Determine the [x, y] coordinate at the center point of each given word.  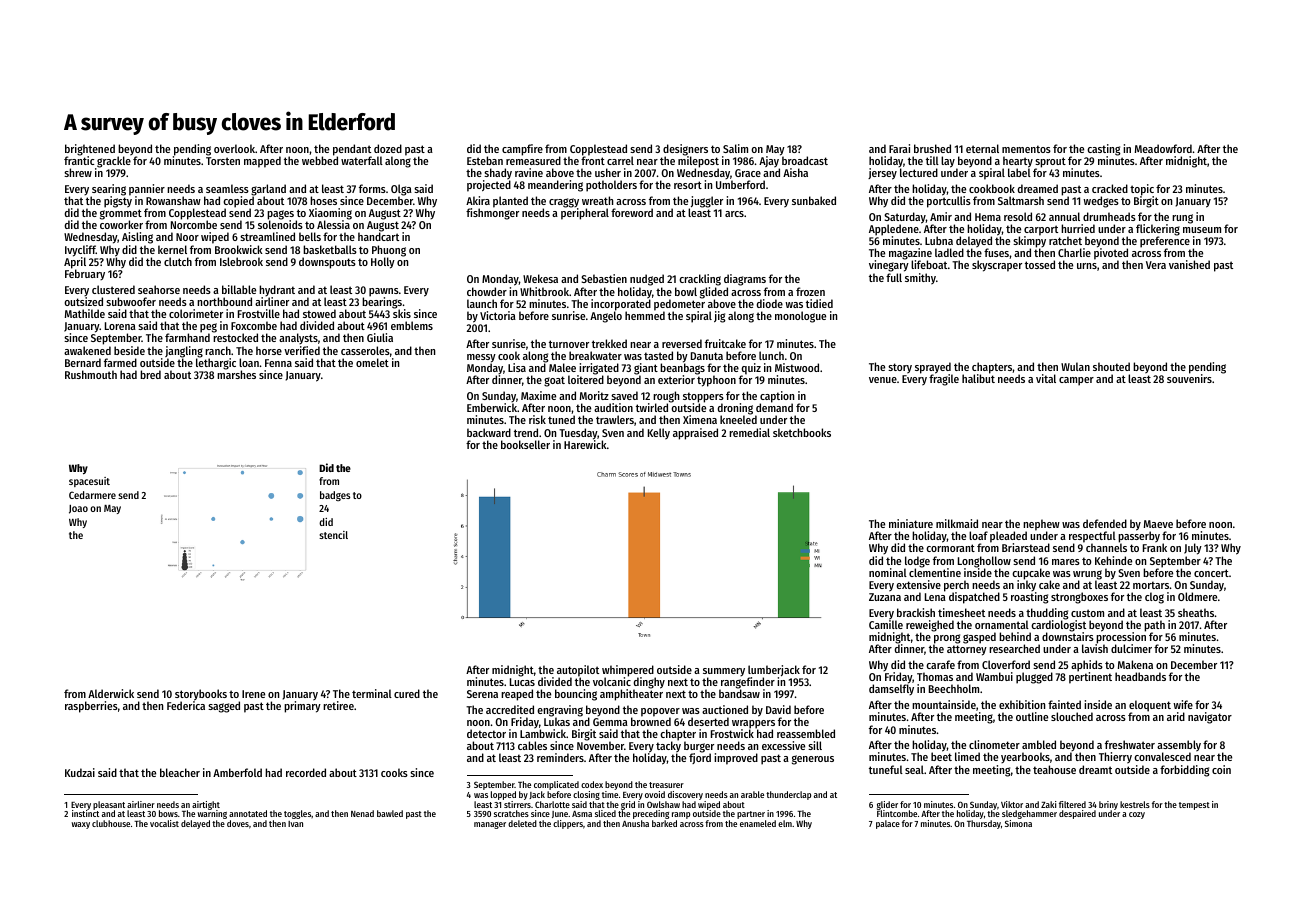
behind [1015, 636]
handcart [378, 237]
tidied [819, 303]
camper [1076, 381]
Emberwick [492, 407]
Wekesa [540, 278]
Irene [253, 694]
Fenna [278, 363]
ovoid [655, 794]
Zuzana [885, 597]
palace [888, 824]
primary [302, 707]
